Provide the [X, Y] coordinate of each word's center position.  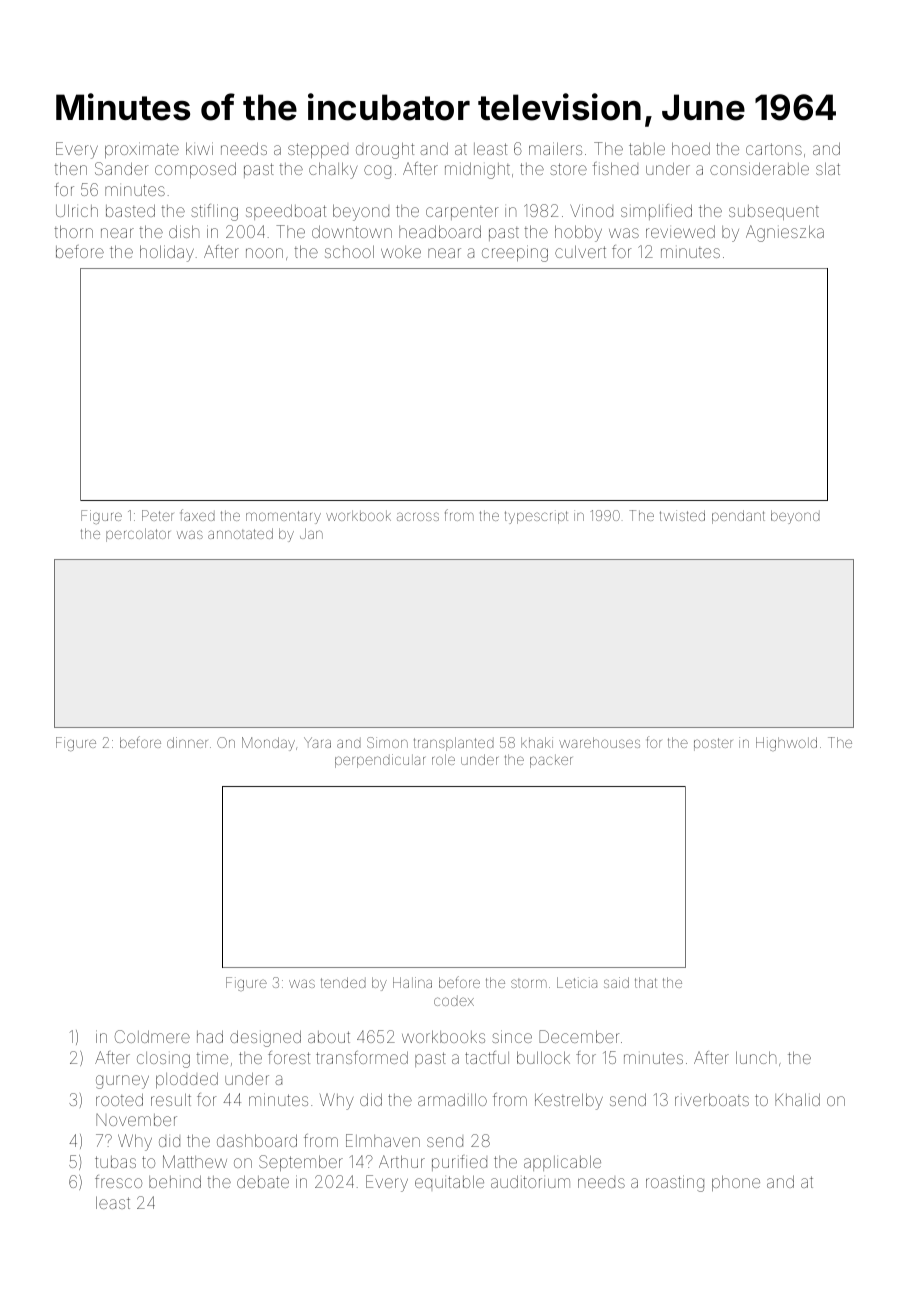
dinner [187, 742]
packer [551, 761]
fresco [118, 1181]
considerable [759, 168]
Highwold [786, 744]
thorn [73, 231]
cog [377, 172]
